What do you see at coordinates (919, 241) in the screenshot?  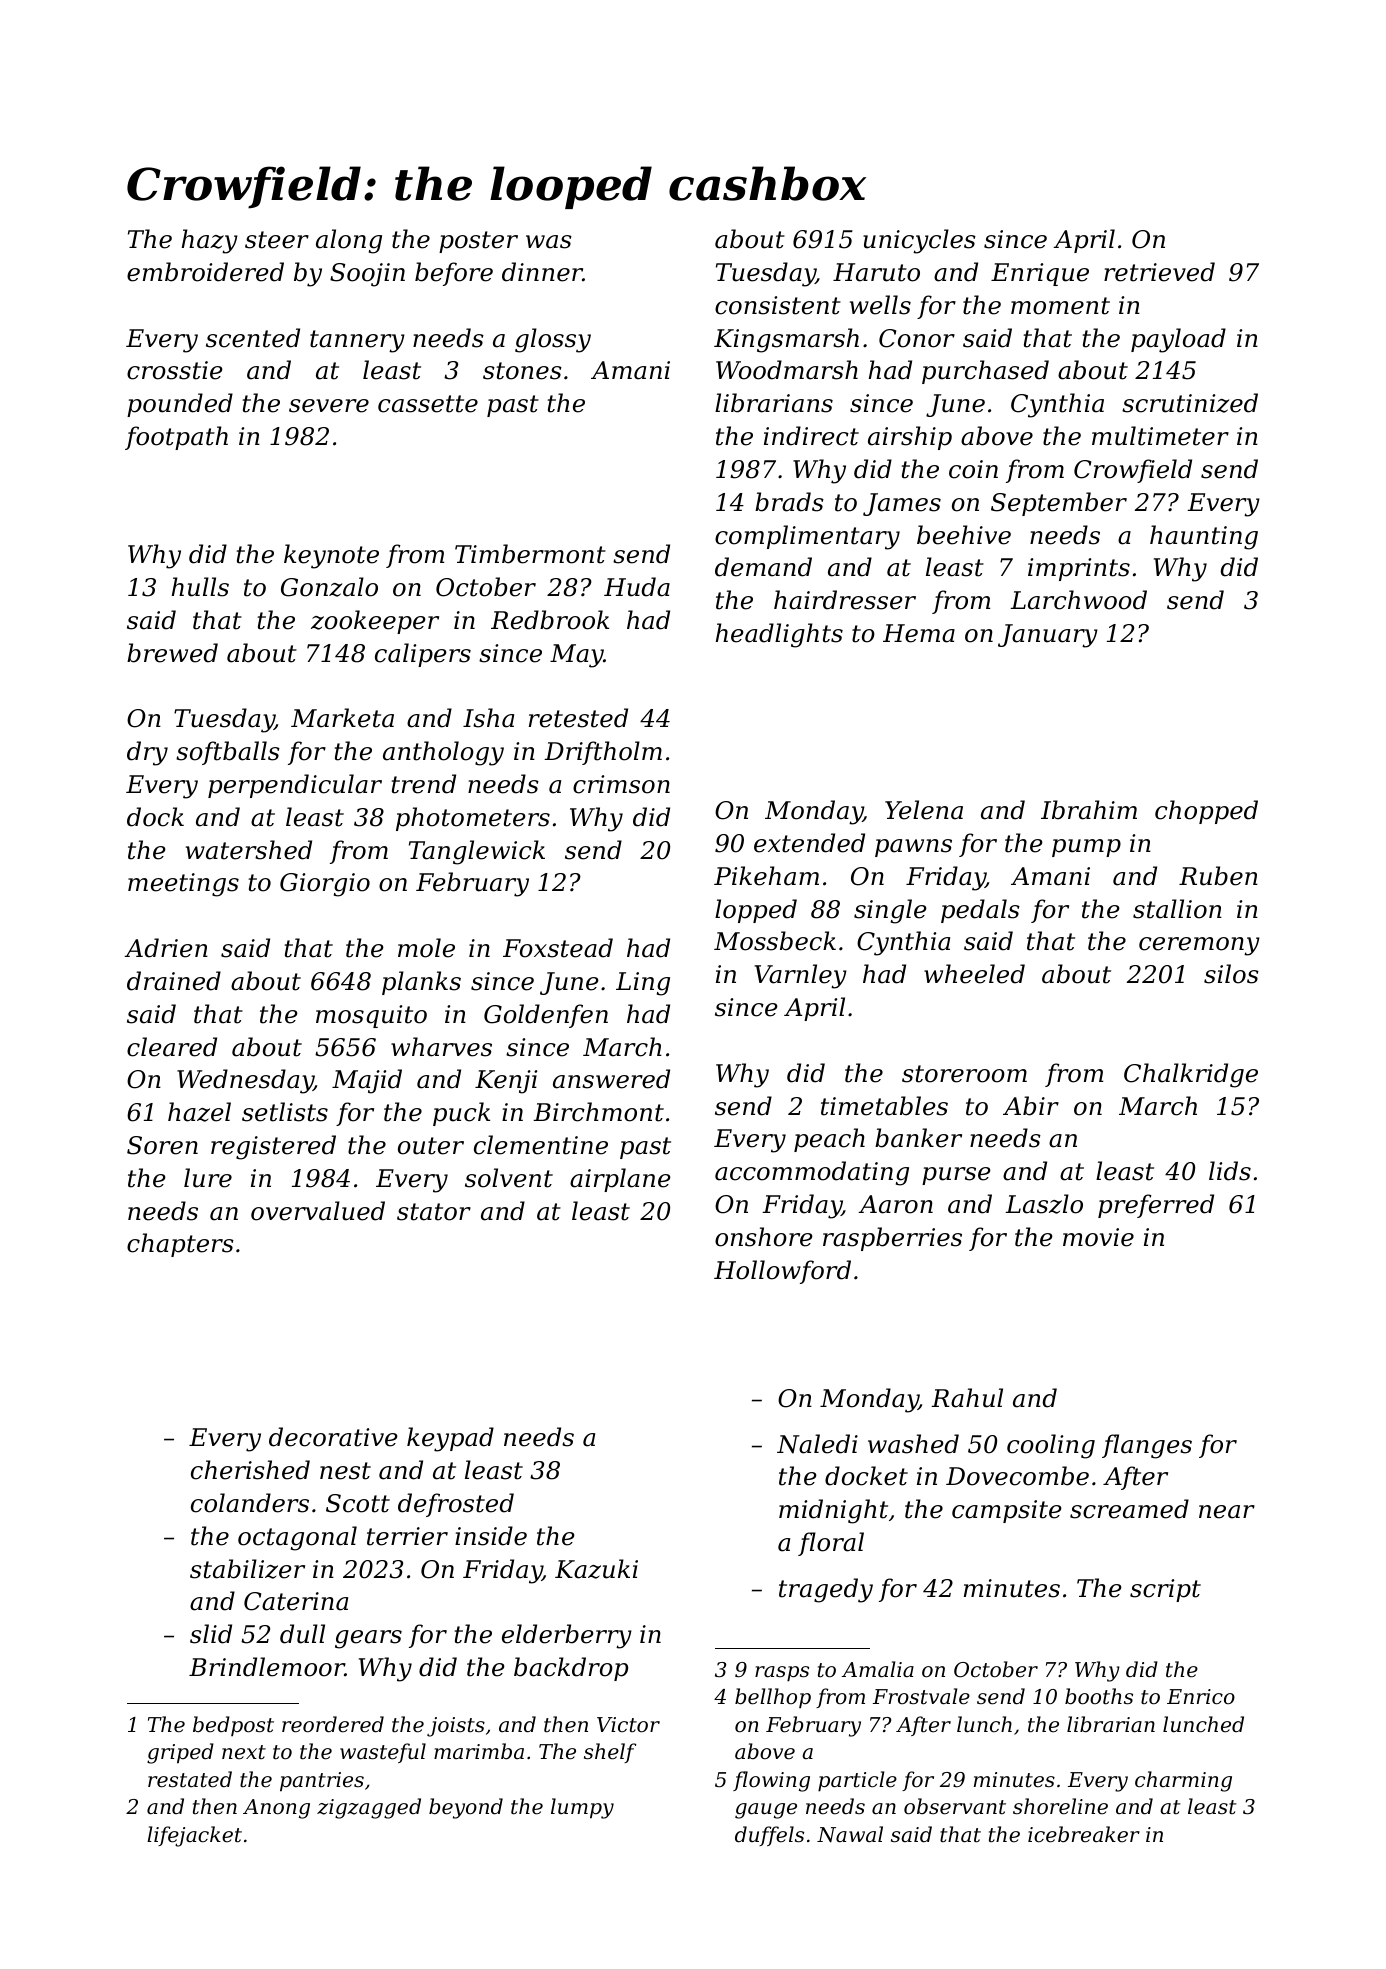 I see `unicycles` at bounding box center [919, 241].
